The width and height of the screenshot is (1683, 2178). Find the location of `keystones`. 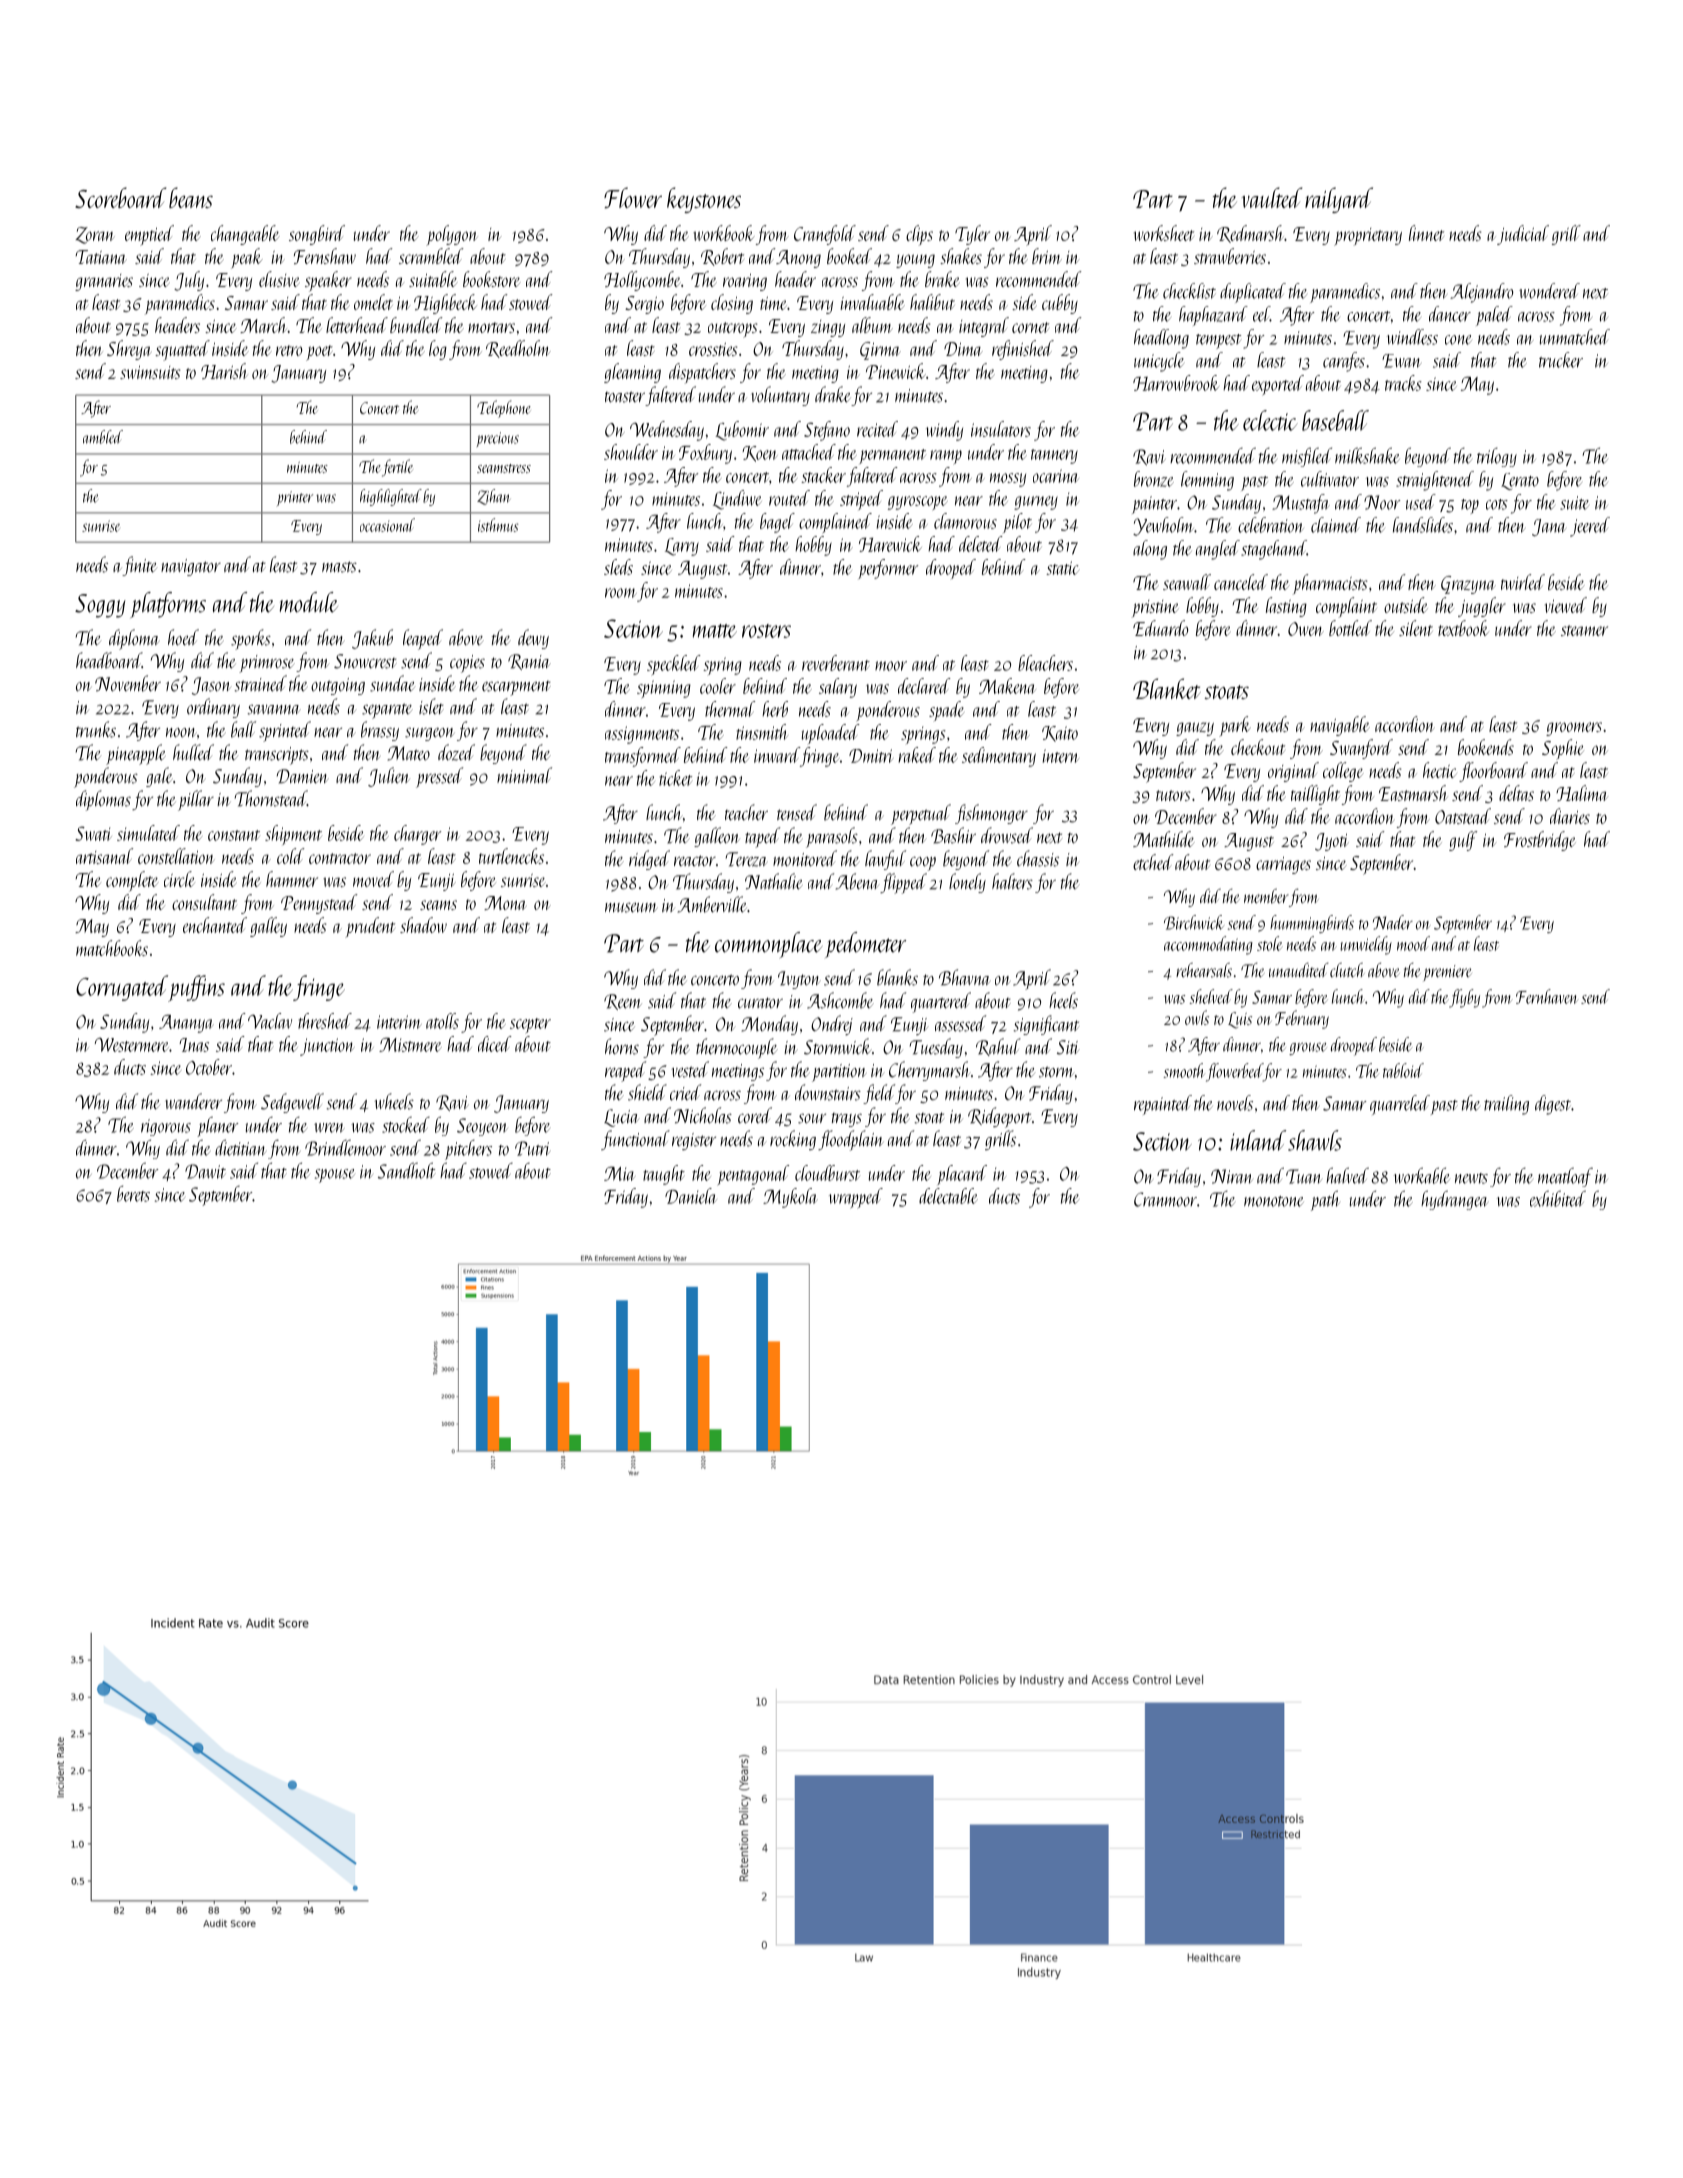

keystones is located at coordinates (704, 200).
